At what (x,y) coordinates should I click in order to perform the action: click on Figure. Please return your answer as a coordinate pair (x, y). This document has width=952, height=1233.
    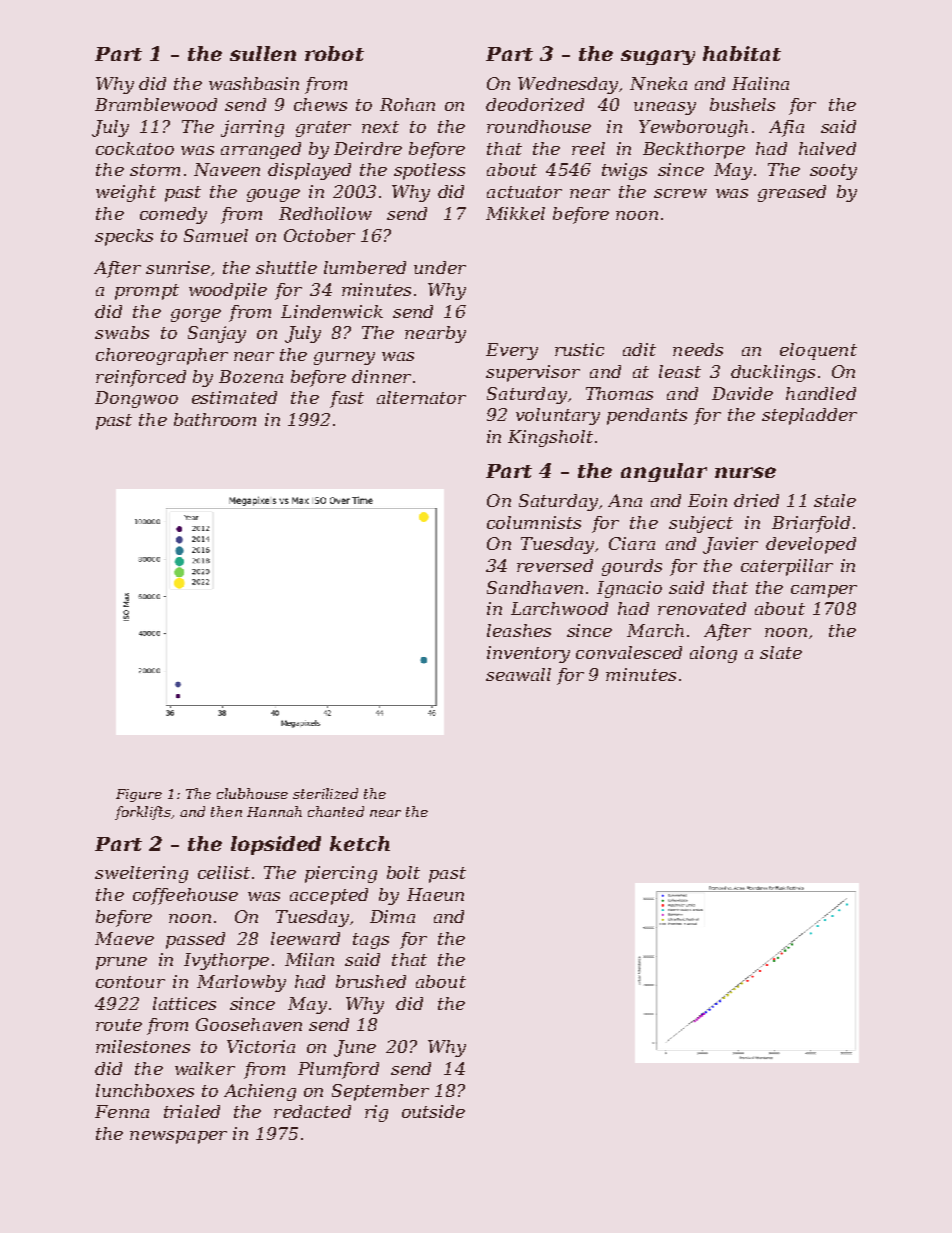
    Looking at the image, I should click on (139, 795).
